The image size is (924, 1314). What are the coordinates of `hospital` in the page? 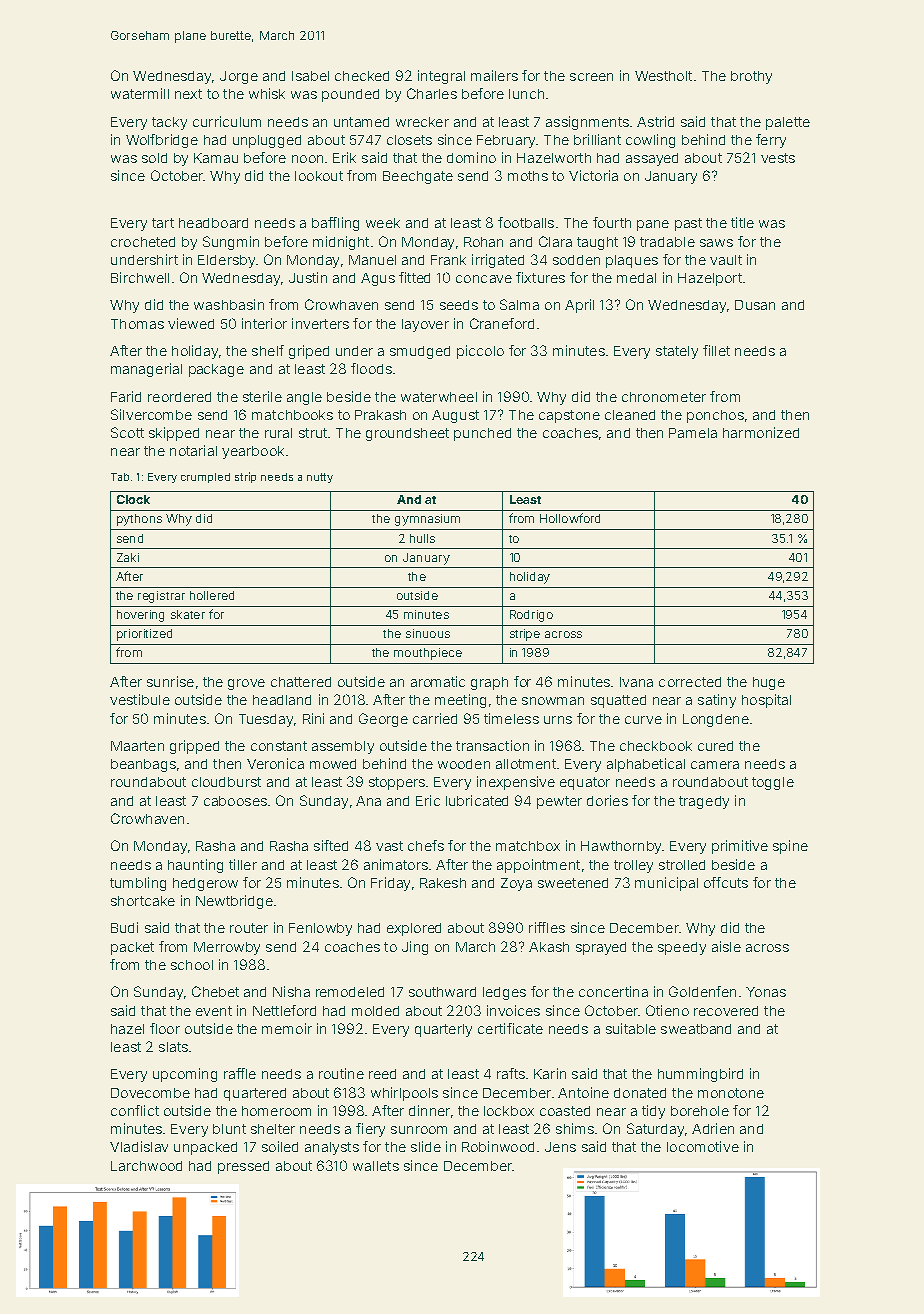 It's located at (766, 701).
